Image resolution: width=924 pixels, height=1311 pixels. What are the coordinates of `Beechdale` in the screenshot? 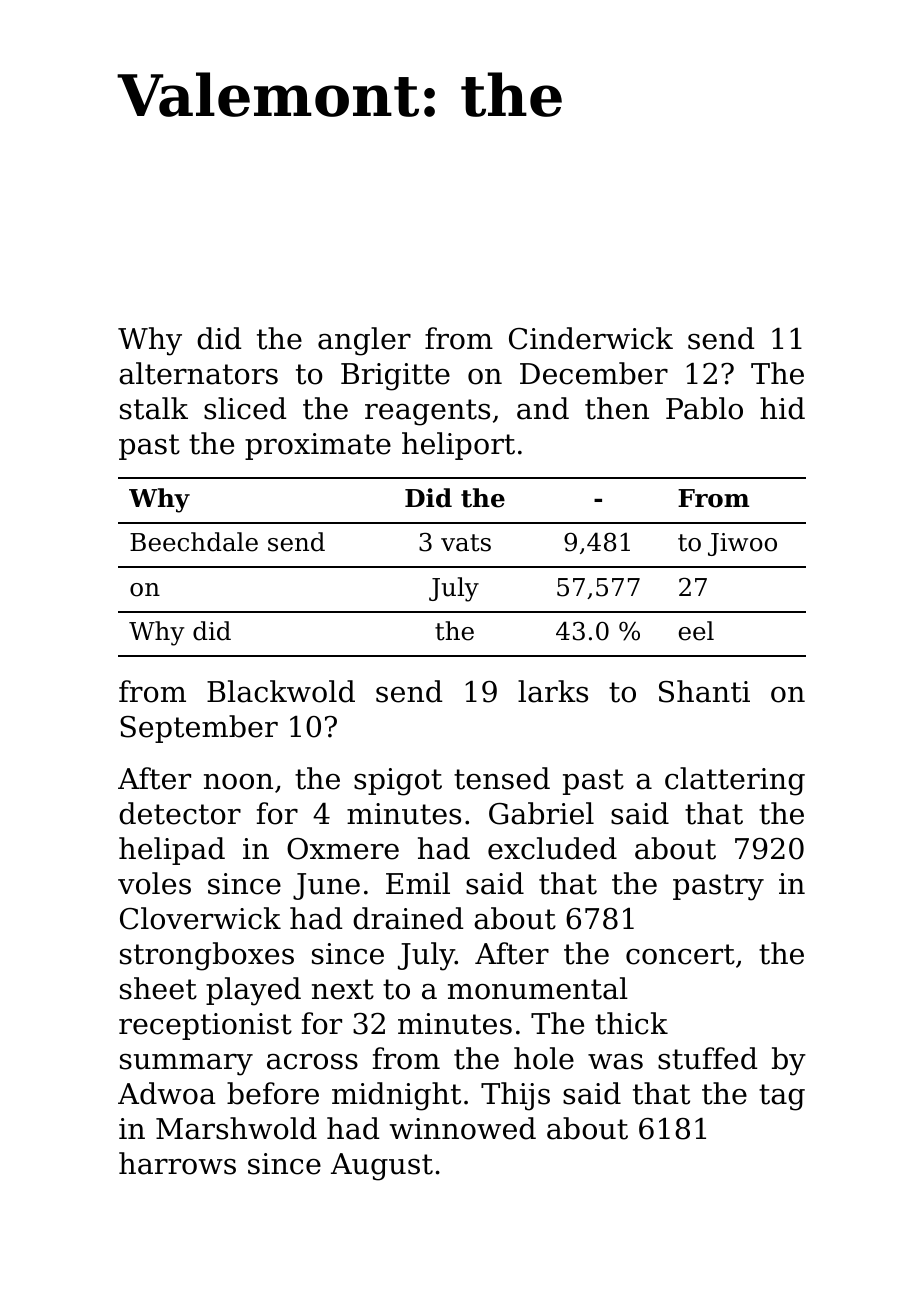 It's located at (194, 542).
